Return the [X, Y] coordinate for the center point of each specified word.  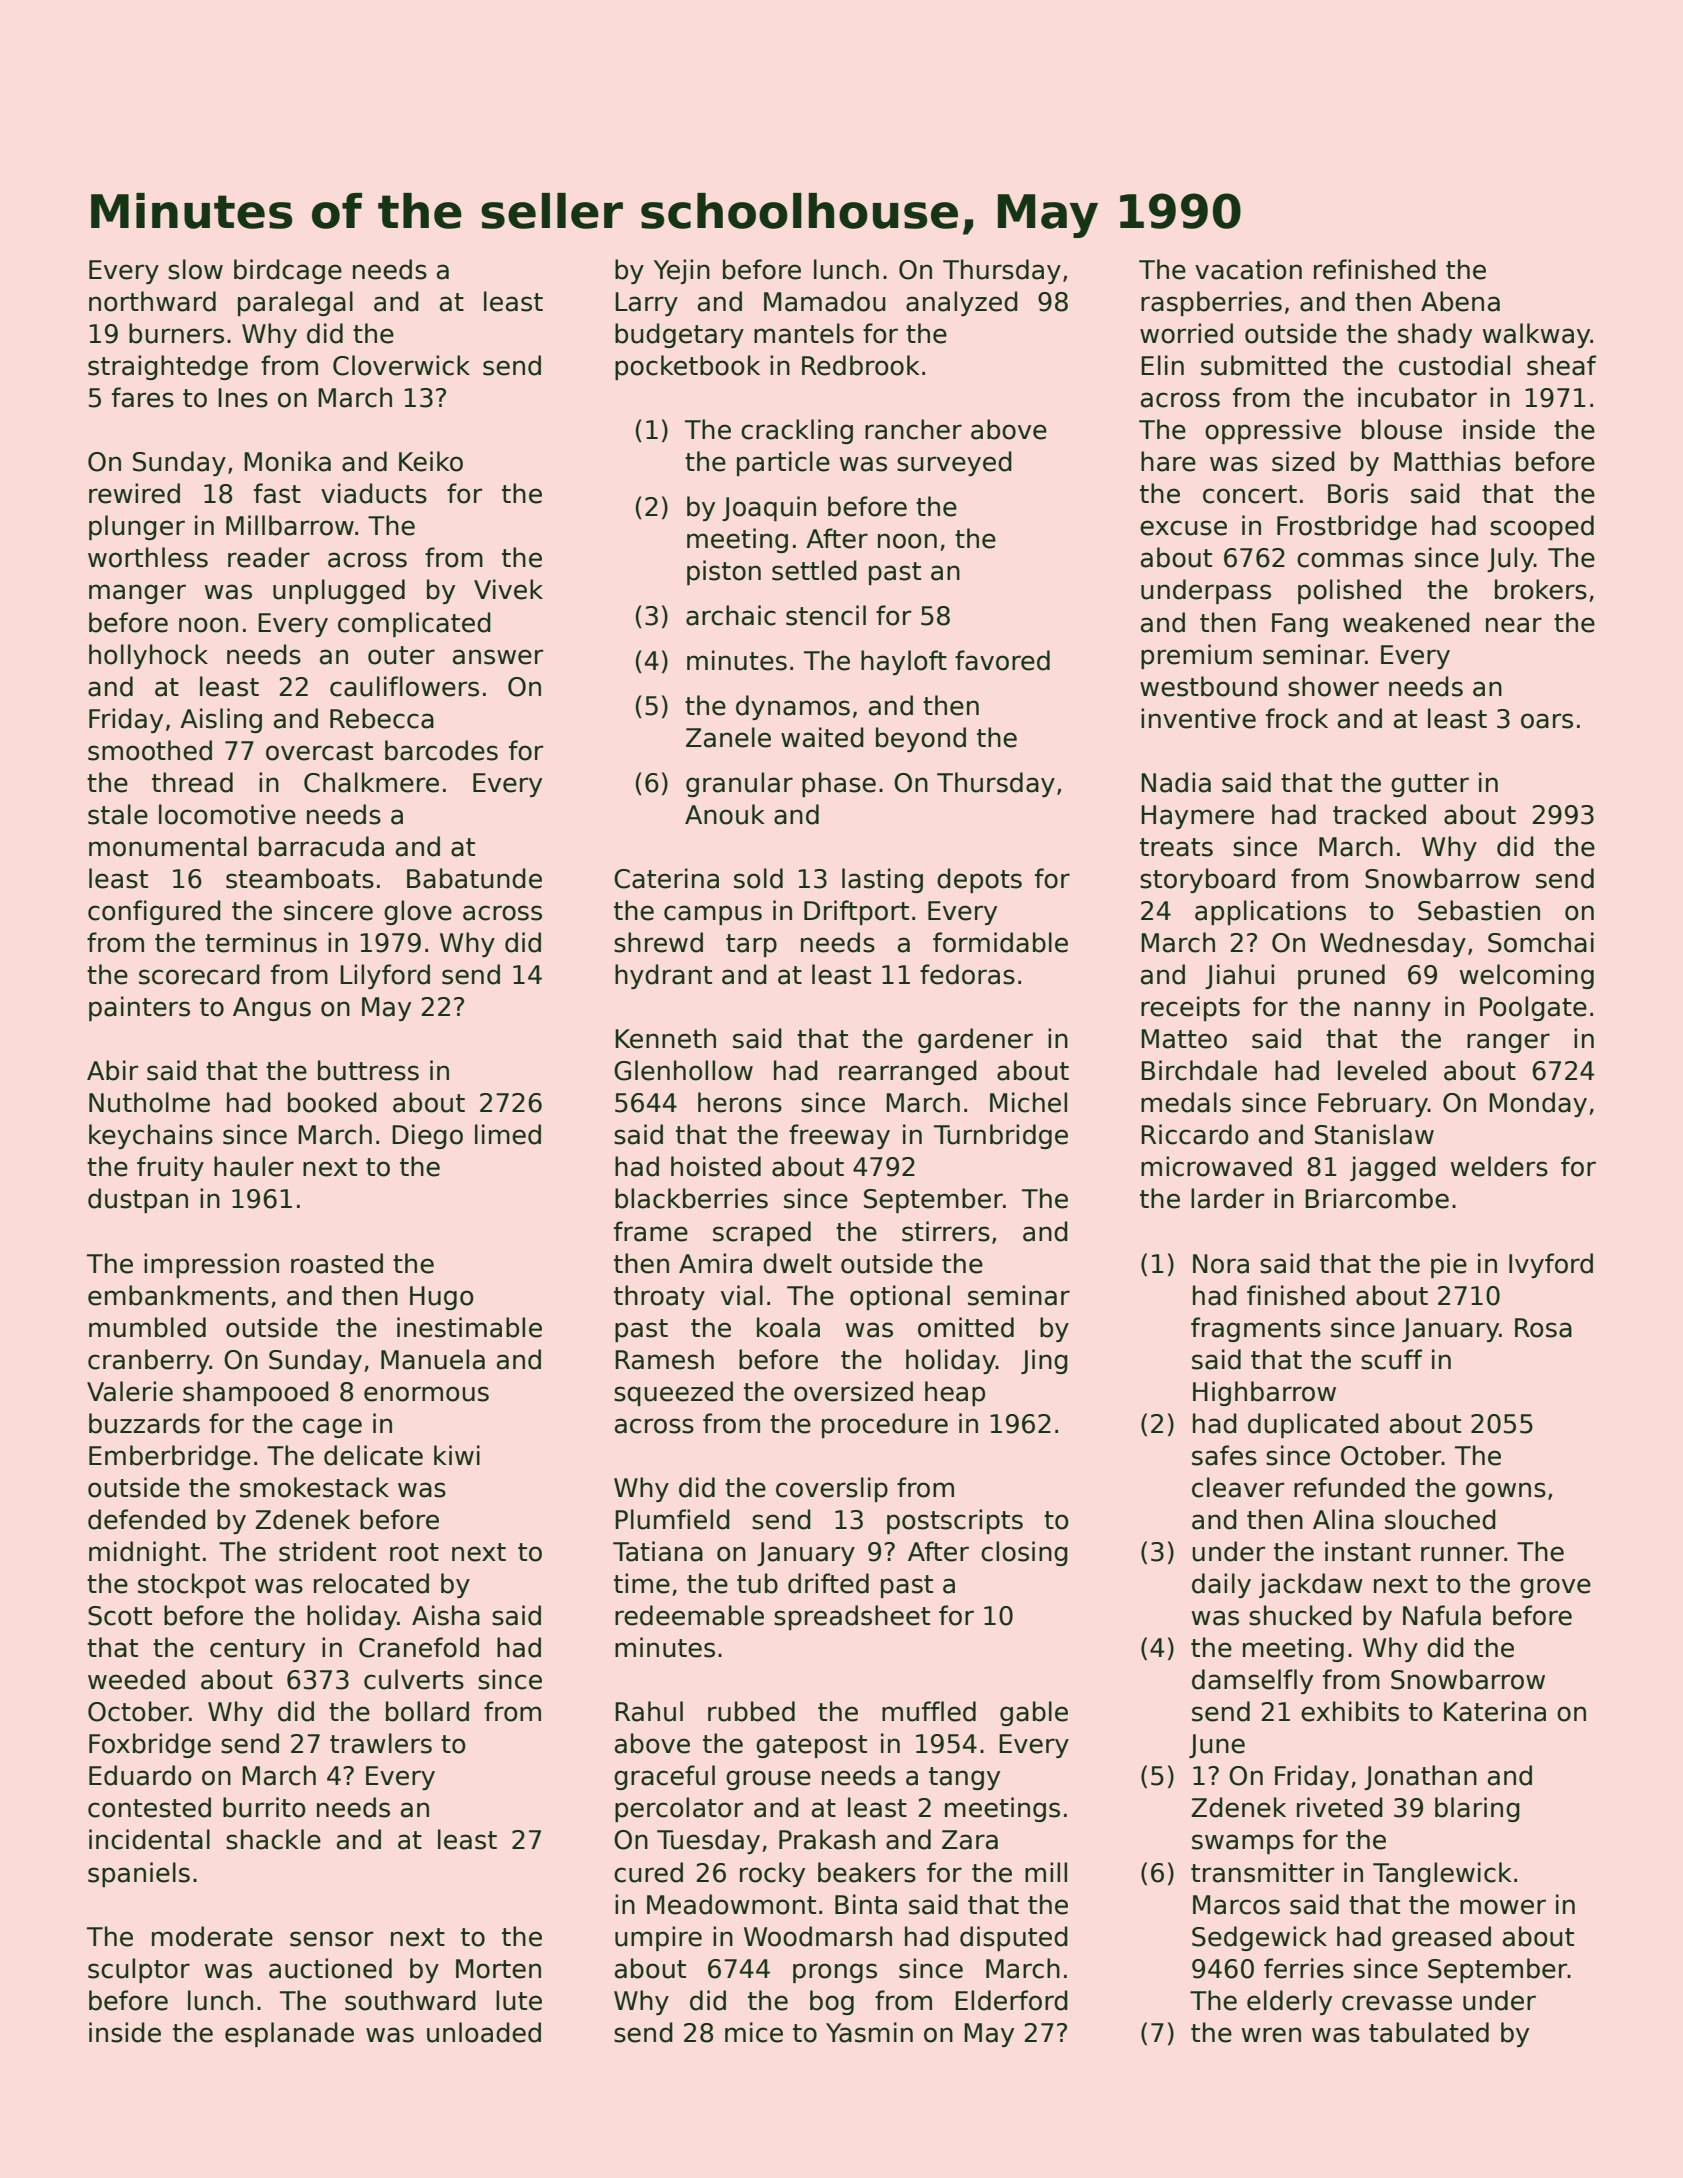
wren [1271, 2035]
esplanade [289, 2034]
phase [839, 784]
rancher [913, 429]
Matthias [1447, 461]
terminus [261, 942]
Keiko [431, 461]
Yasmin [869, 2032]
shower [1333, 686]
